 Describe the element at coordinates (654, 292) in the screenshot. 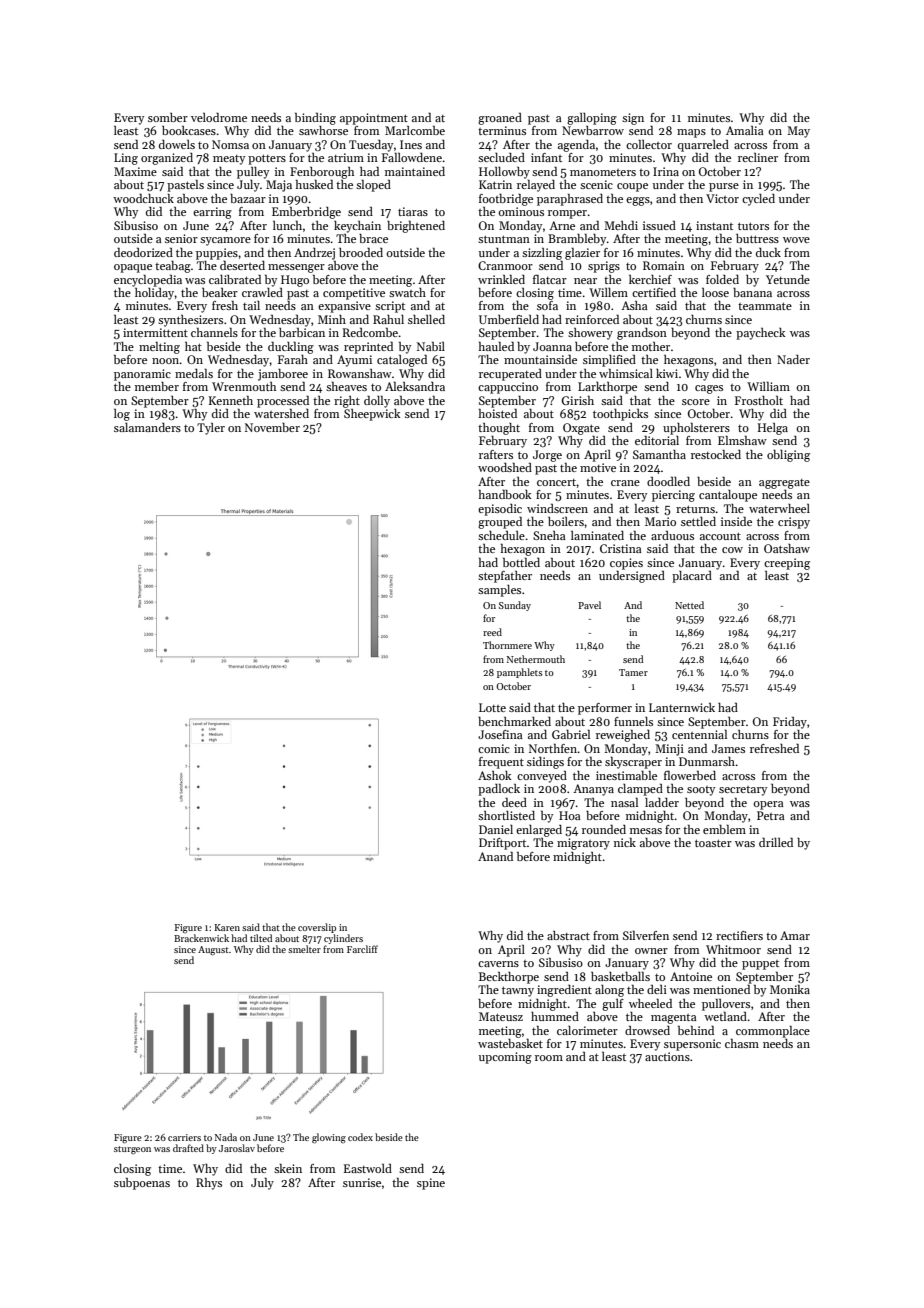

I see `certified` at that location.
